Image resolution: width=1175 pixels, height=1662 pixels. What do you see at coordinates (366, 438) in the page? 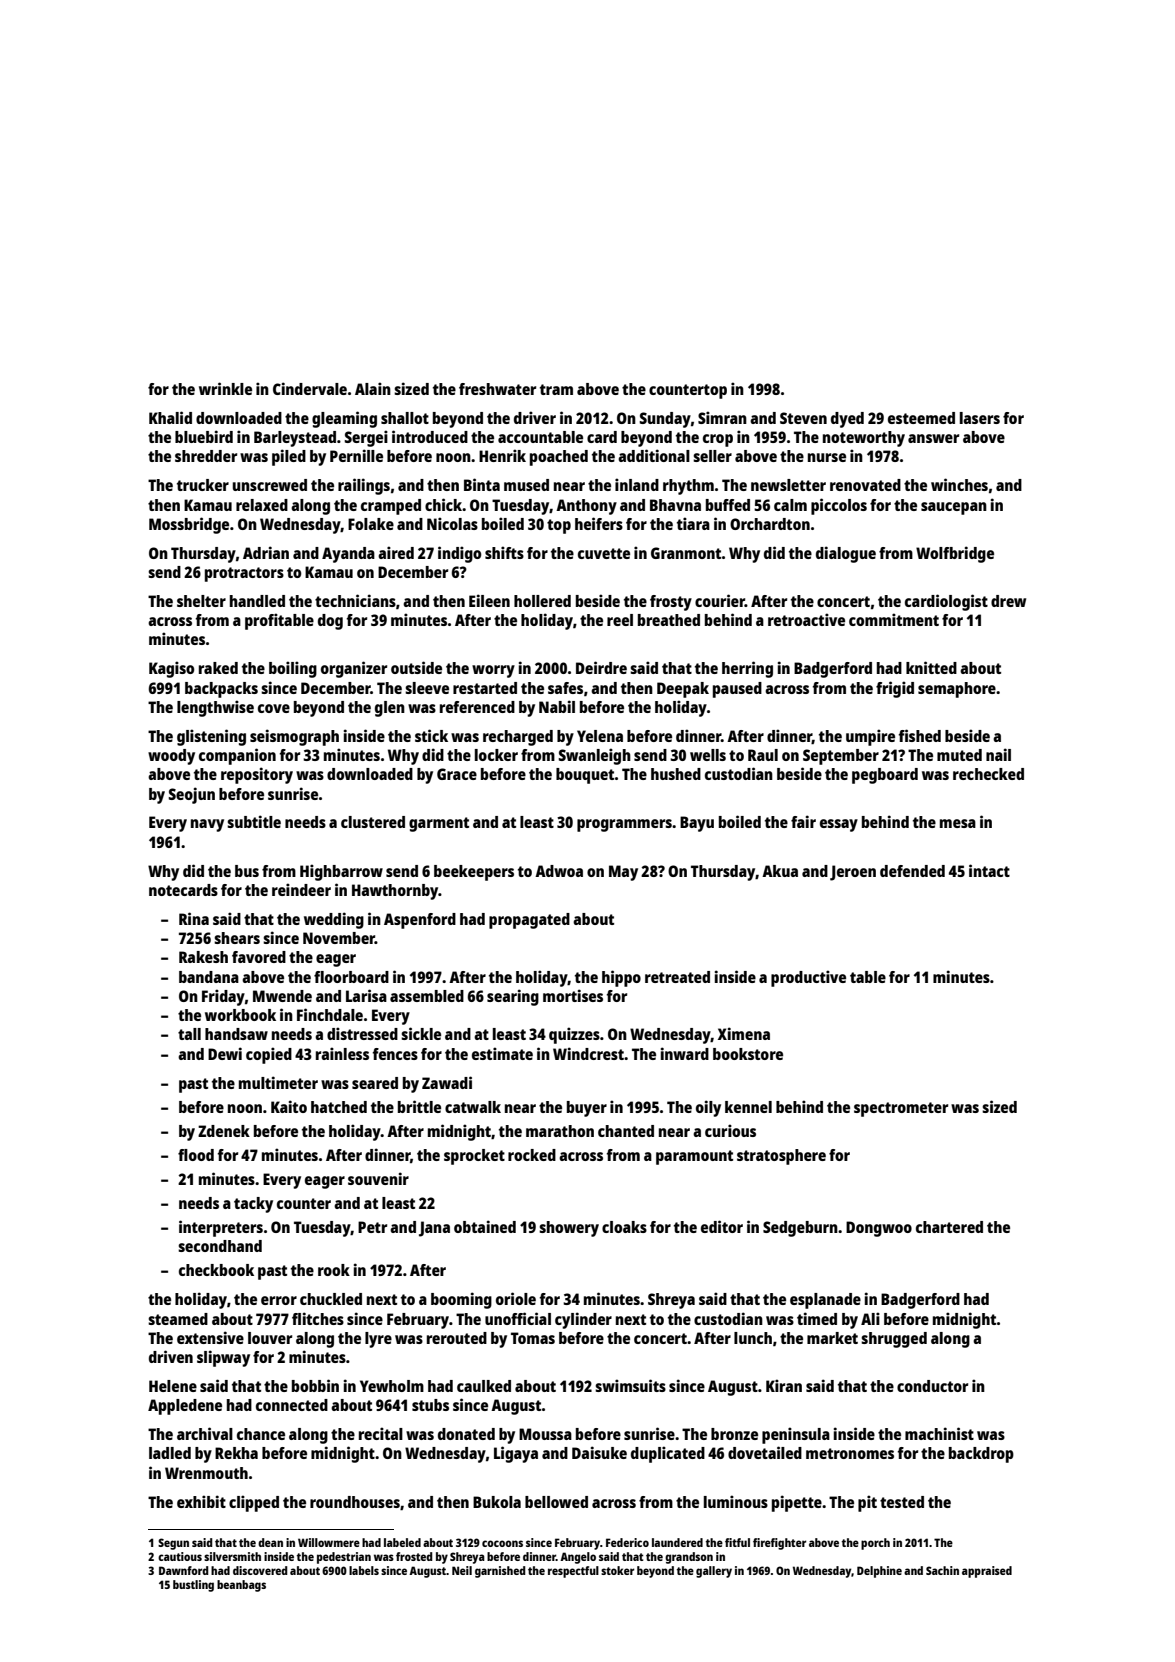
I see `Sergei` at bounding box center [366, 438].
